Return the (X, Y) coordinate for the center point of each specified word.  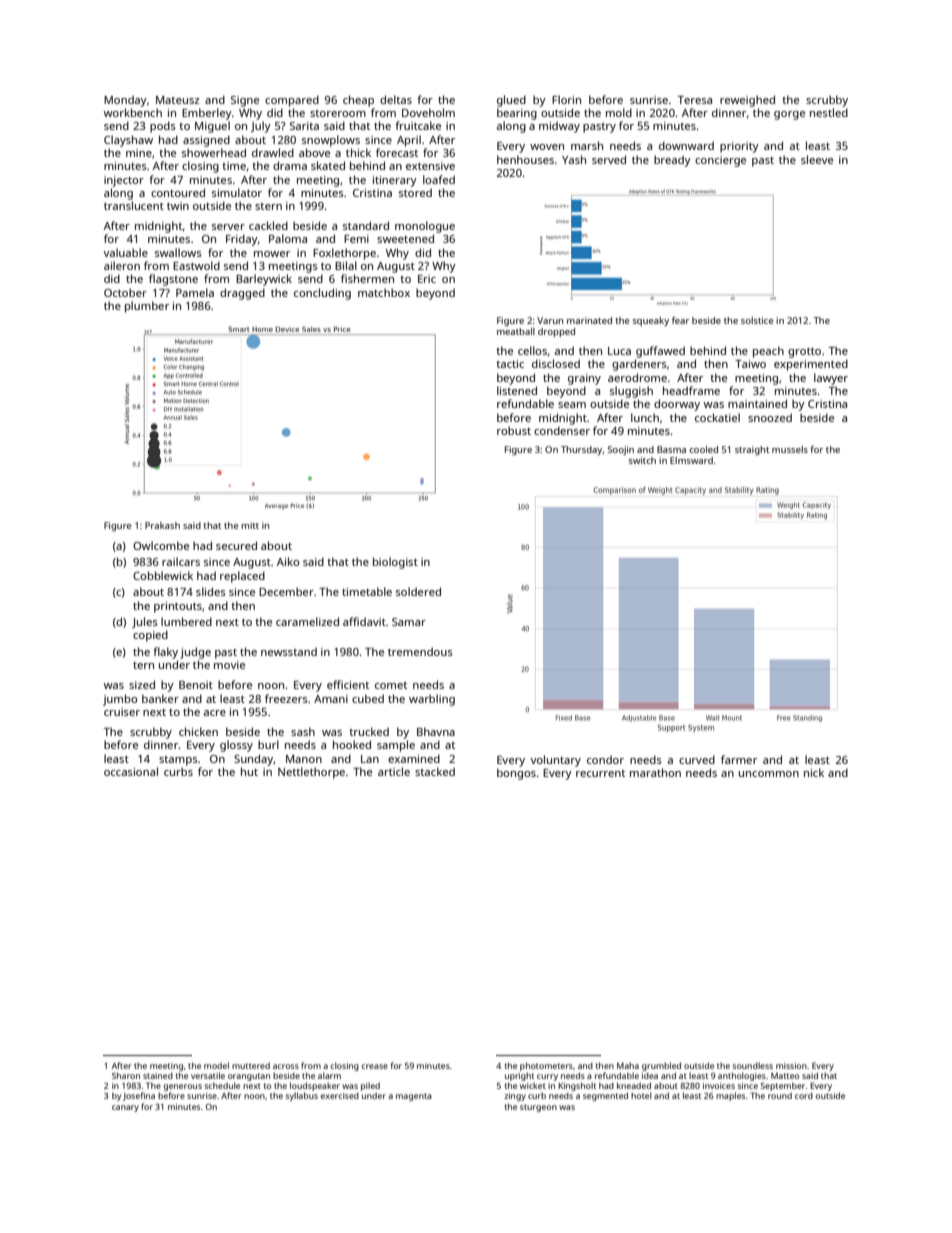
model (216, 1065)
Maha (628, 1065)
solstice (757, 320)
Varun (550, 320)
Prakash (162, 525)
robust (514, 430)
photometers (546, 1066)
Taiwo (750, 364)
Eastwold (196, 265)
